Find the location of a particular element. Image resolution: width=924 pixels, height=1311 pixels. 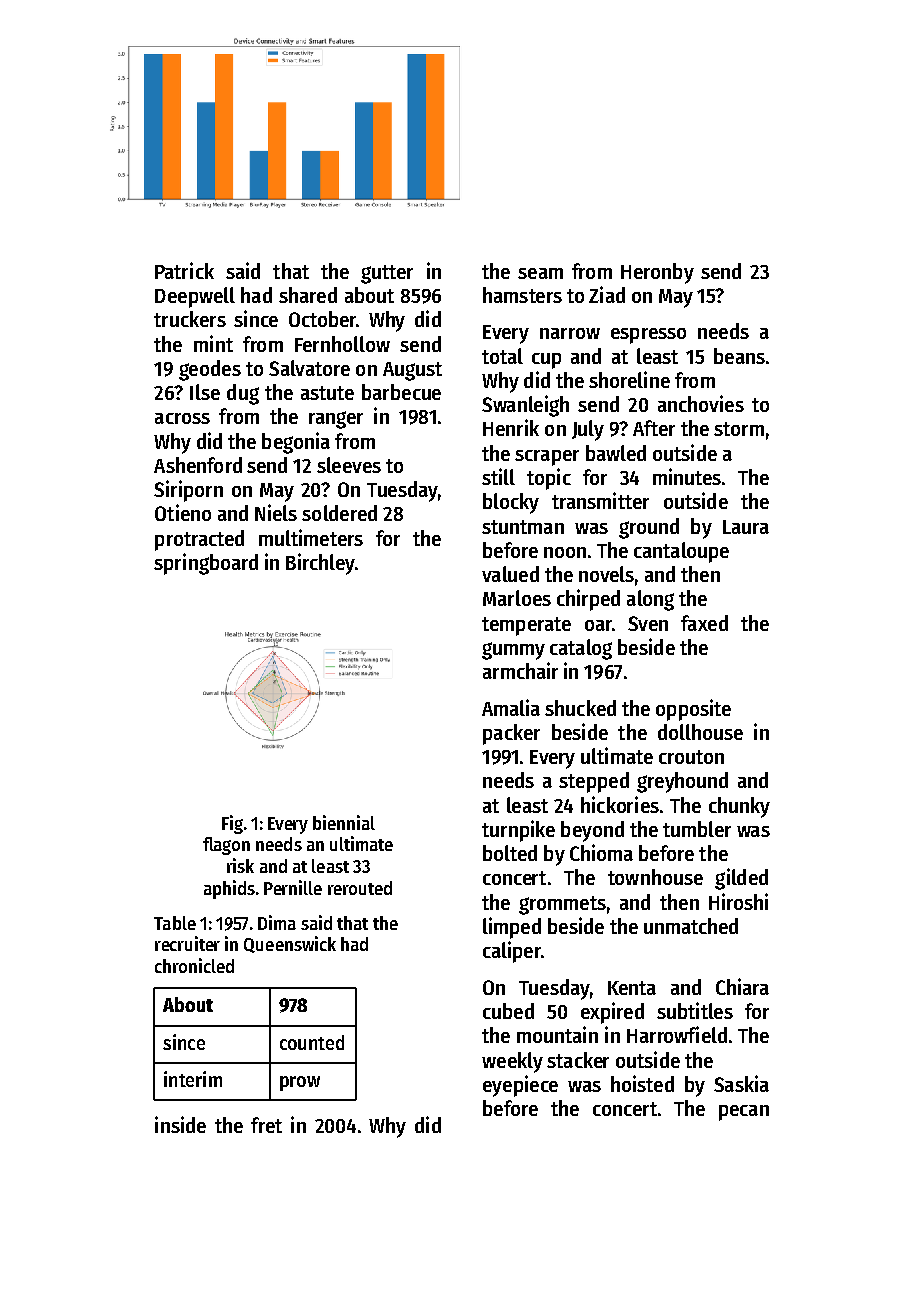

still is located at coordinates (498, 476).
